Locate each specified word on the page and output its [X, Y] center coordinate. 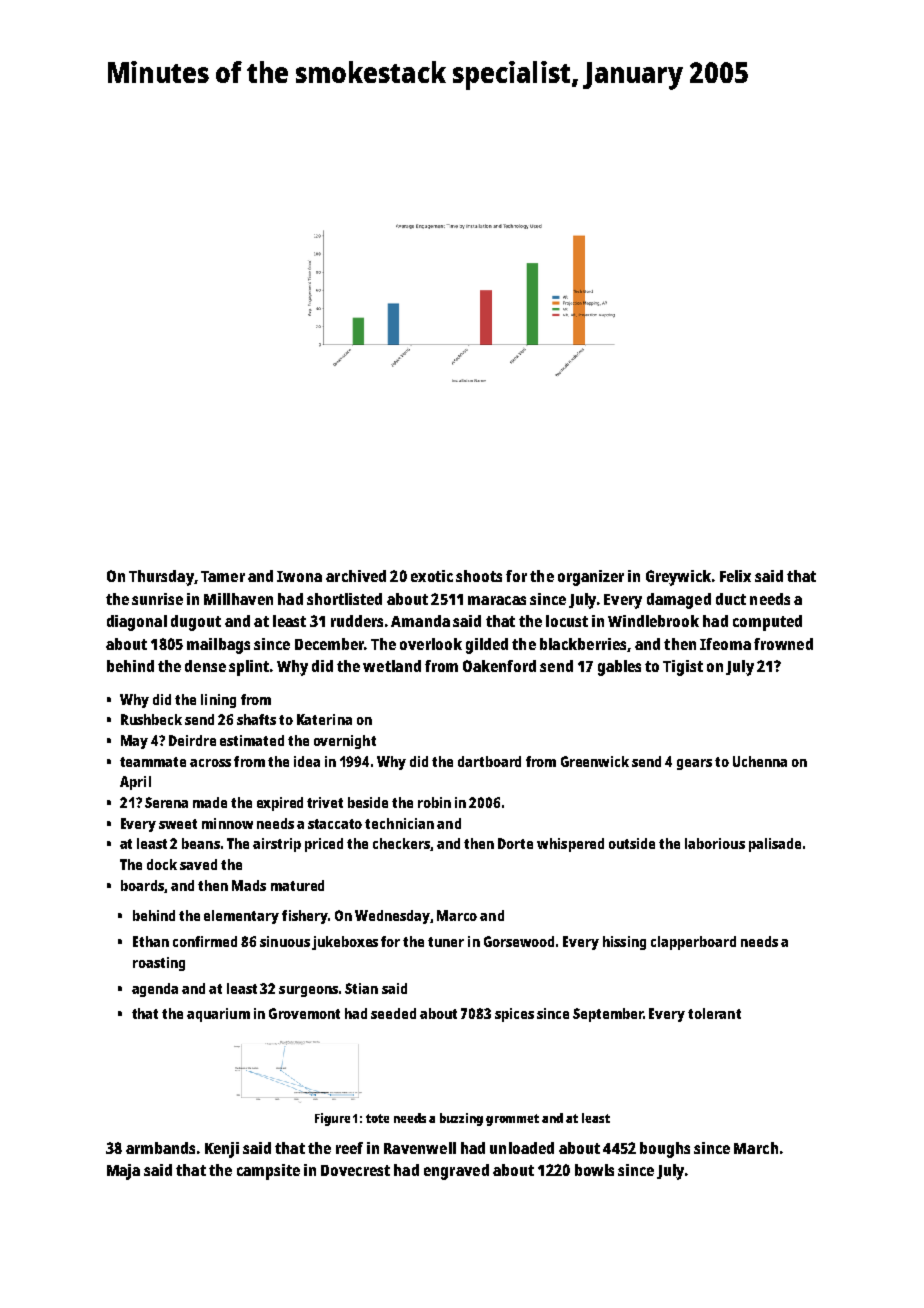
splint [249, 668]
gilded [487, 646]
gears [694, 764]
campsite [268, 1172]
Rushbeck [151, 719]
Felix [735, 576]
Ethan [151, 941]
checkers [402, 844]
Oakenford [499, 666]
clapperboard [693, 943]
